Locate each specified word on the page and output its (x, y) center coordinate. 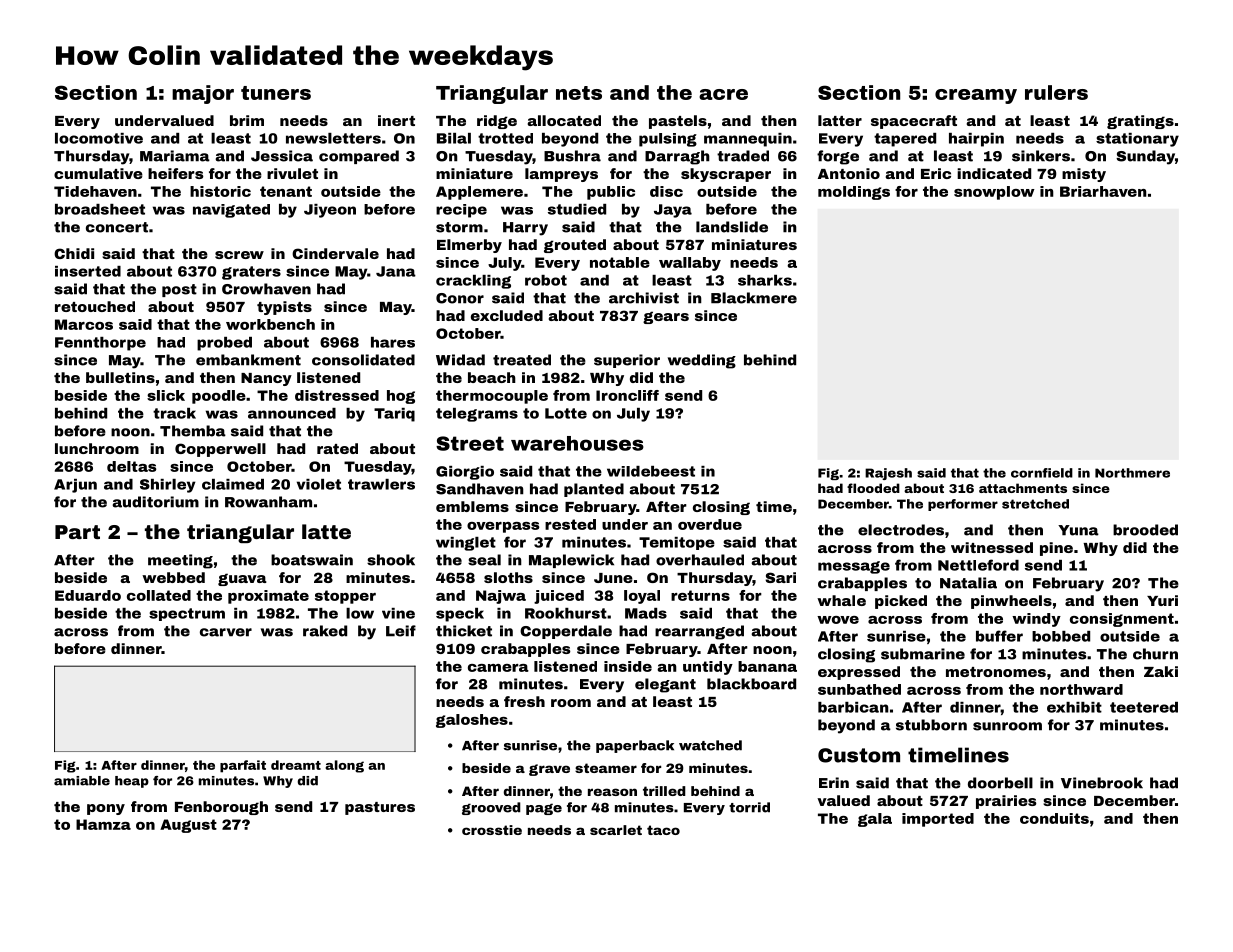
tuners (276, 93)
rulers (1056, 92)
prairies (1006, 802)
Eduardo (88, 595)
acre (723, 94)
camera (498, 668)
